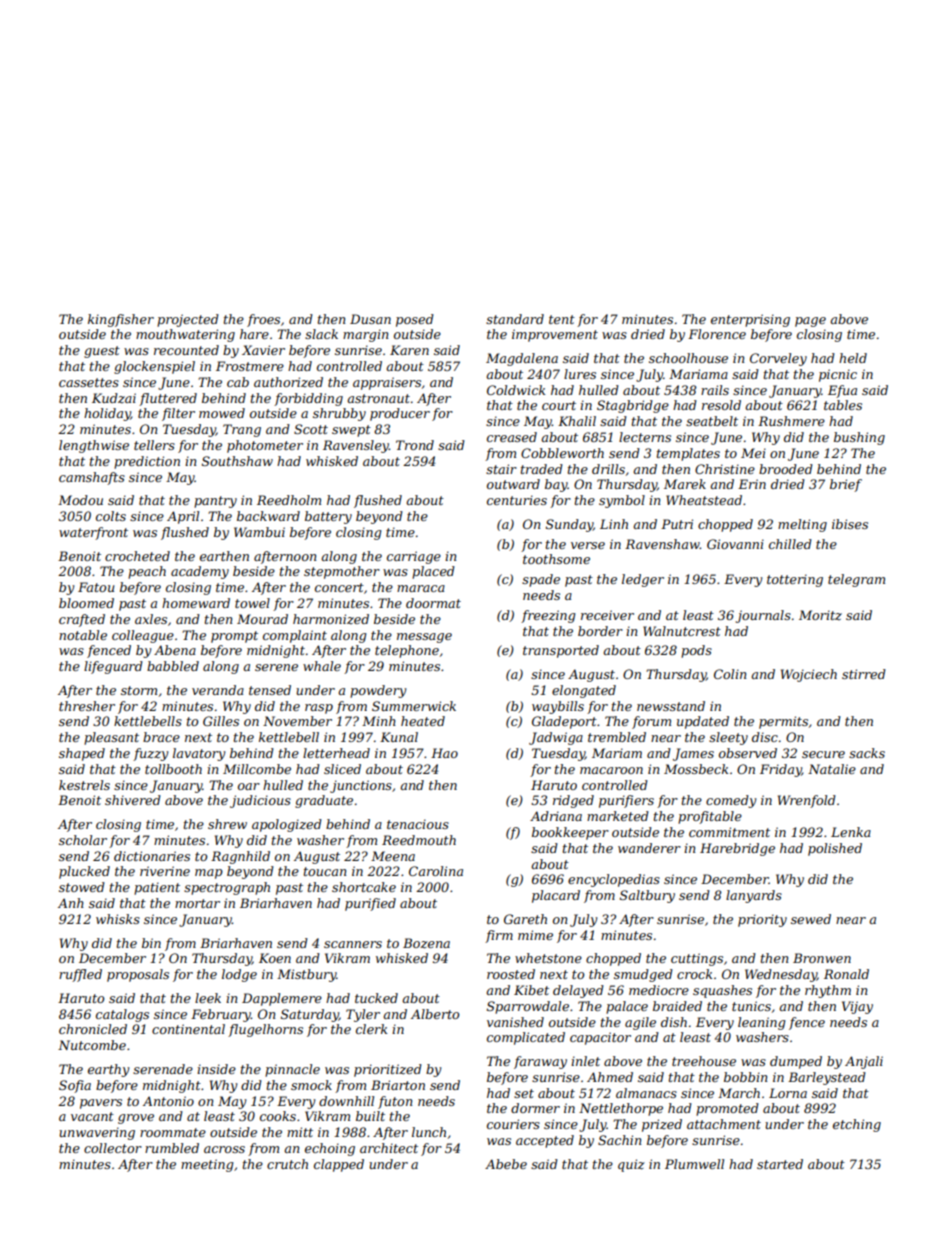 Image resolution: width=952 pixels, height=1233 pixels. I want to click on guest, so click(102, 352).
